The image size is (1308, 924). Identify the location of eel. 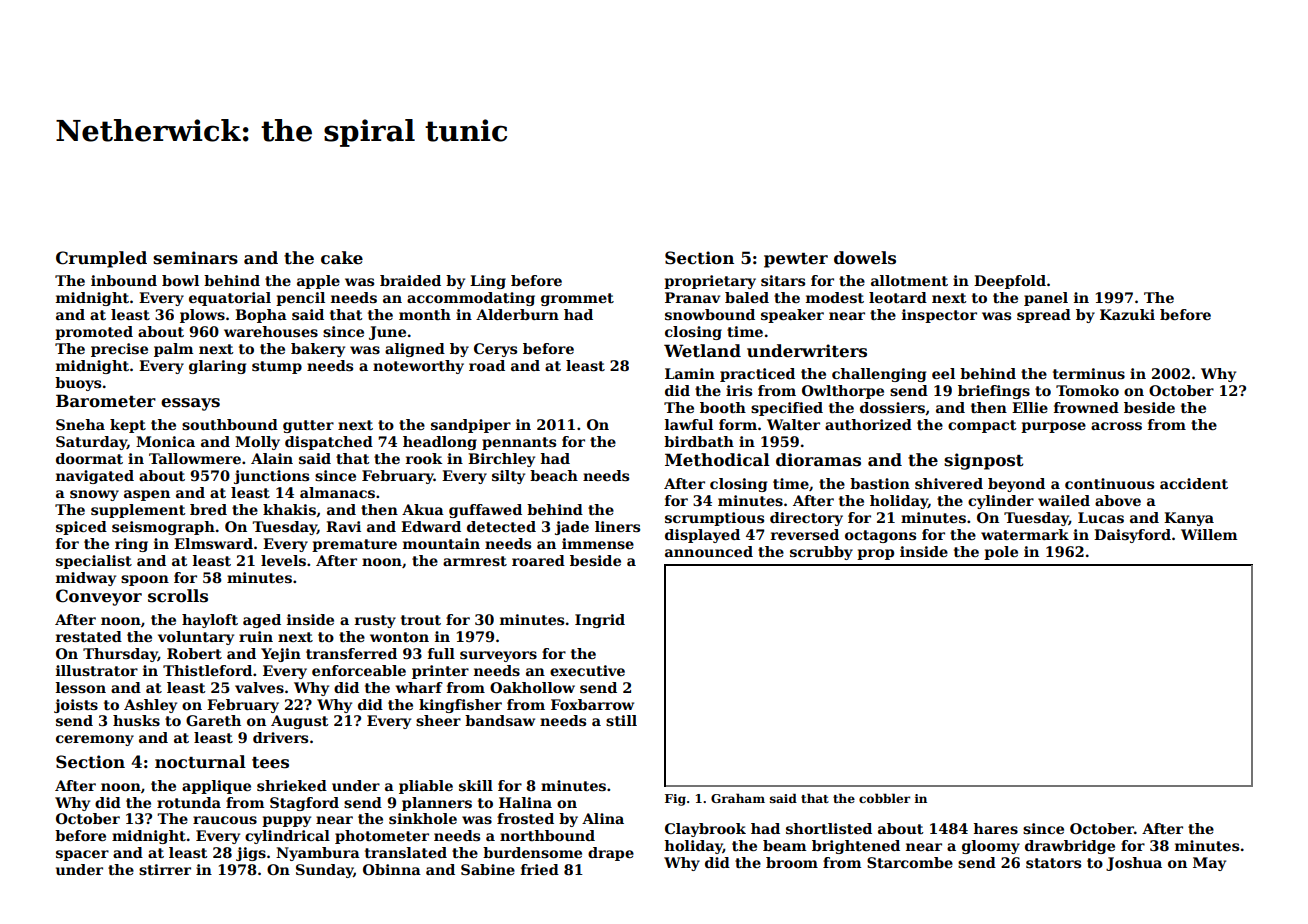
(943, 373).
